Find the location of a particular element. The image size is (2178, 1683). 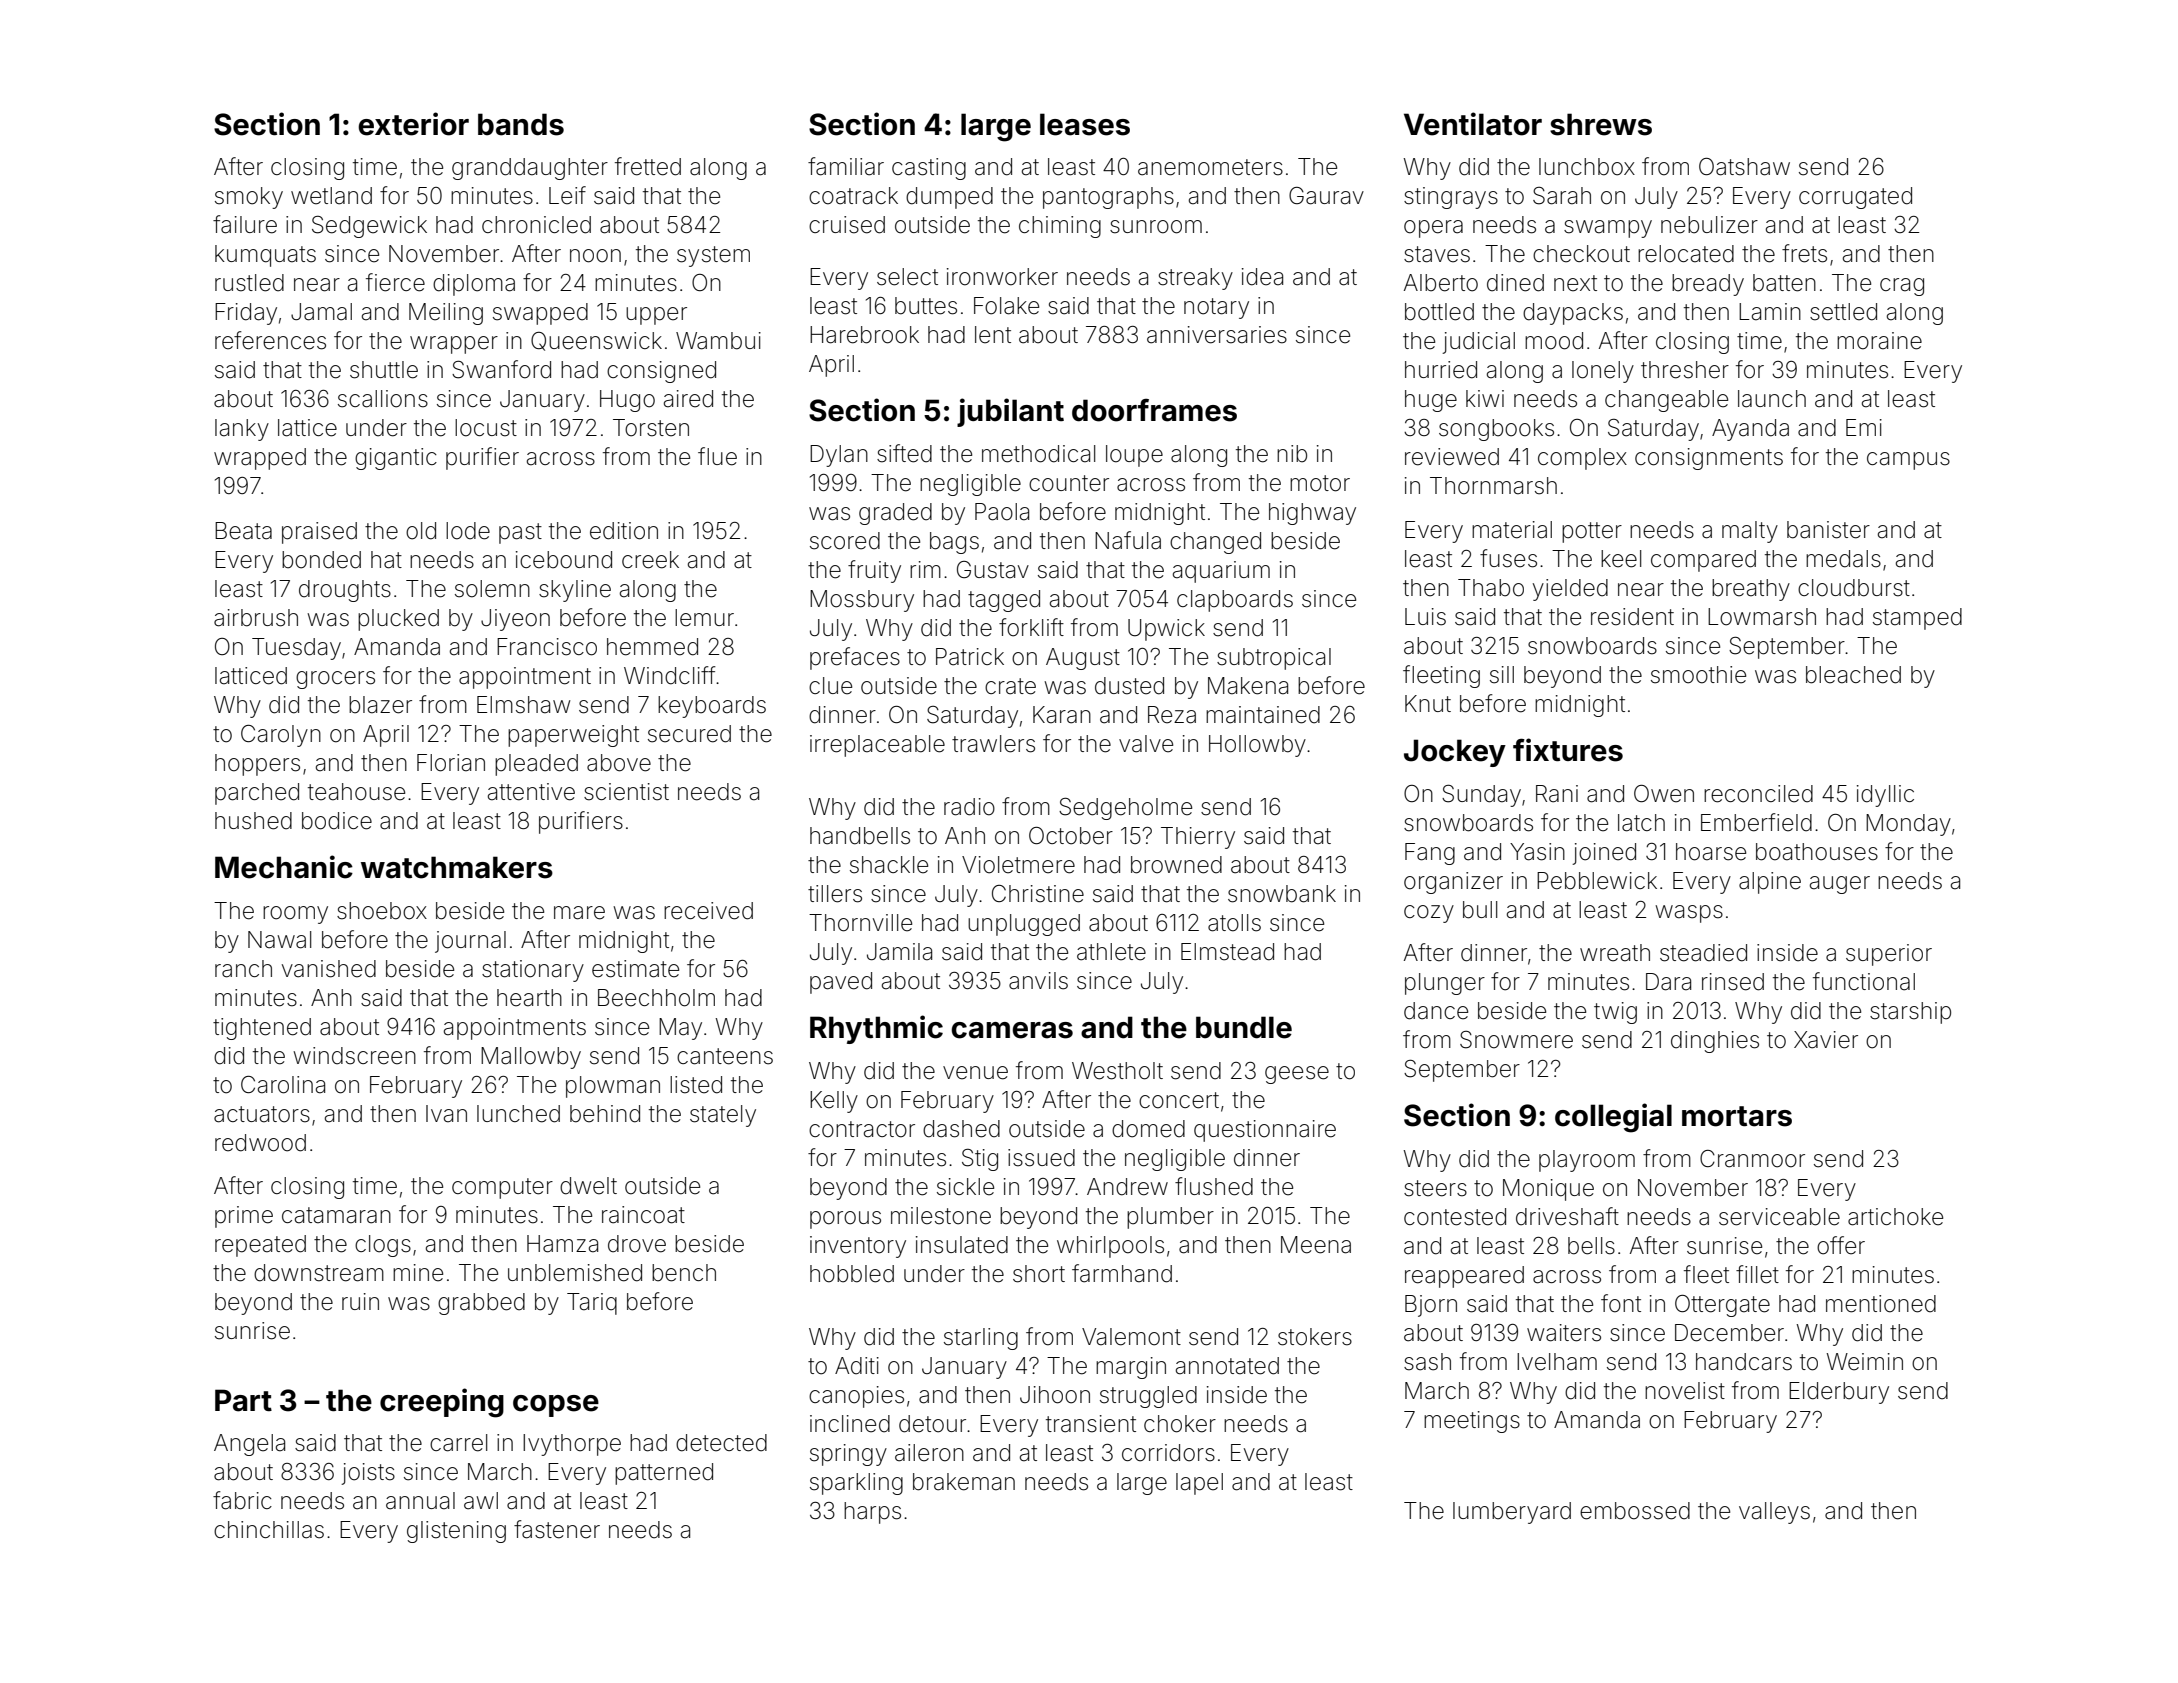

Florian is located at coordinates (451, 763).
